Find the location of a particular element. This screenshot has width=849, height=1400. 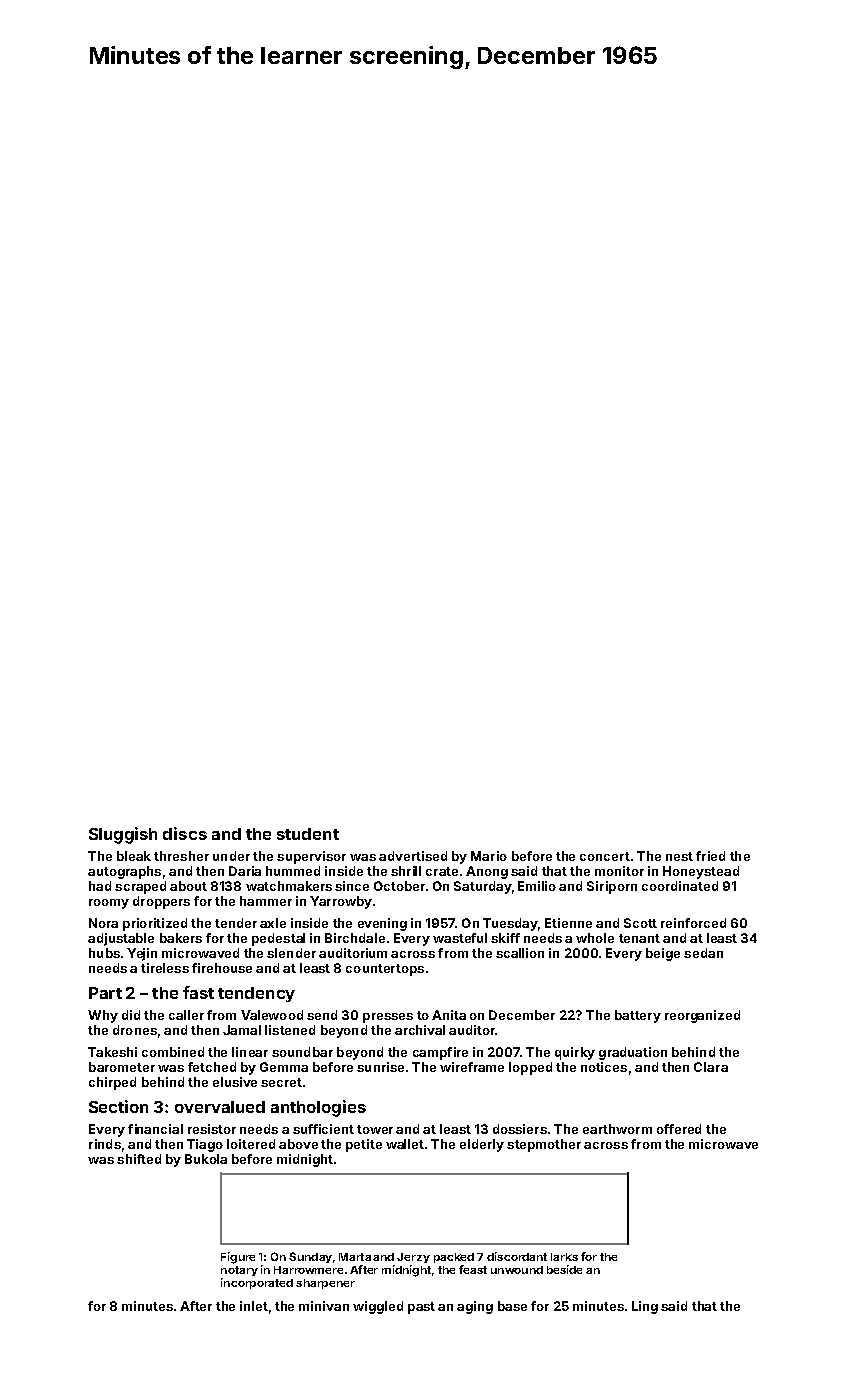

Sunday is located at coordinates (310, 1257).
